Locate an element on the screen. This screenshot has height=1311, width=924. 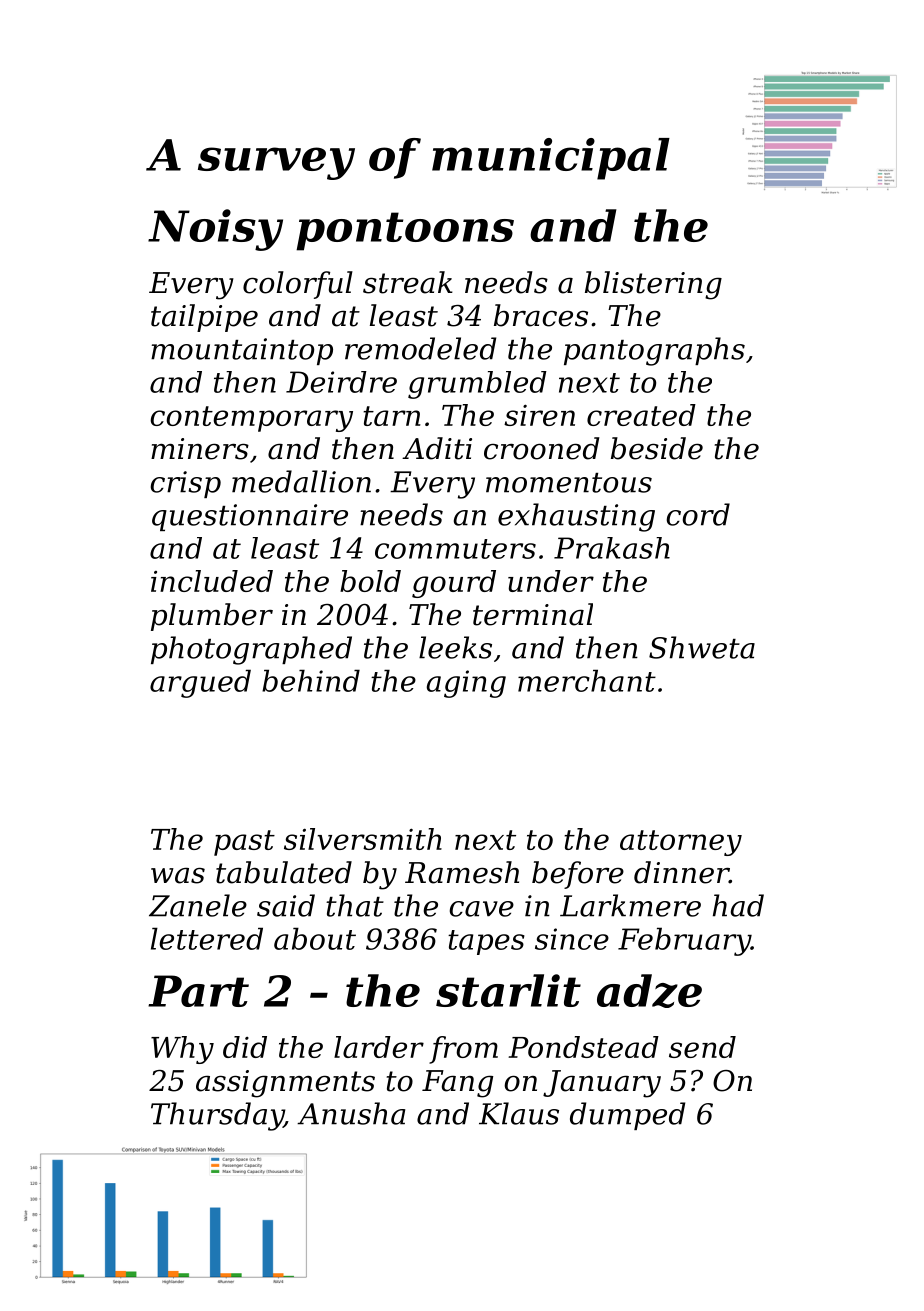
Noisy is located at coordinates (215, 230).
